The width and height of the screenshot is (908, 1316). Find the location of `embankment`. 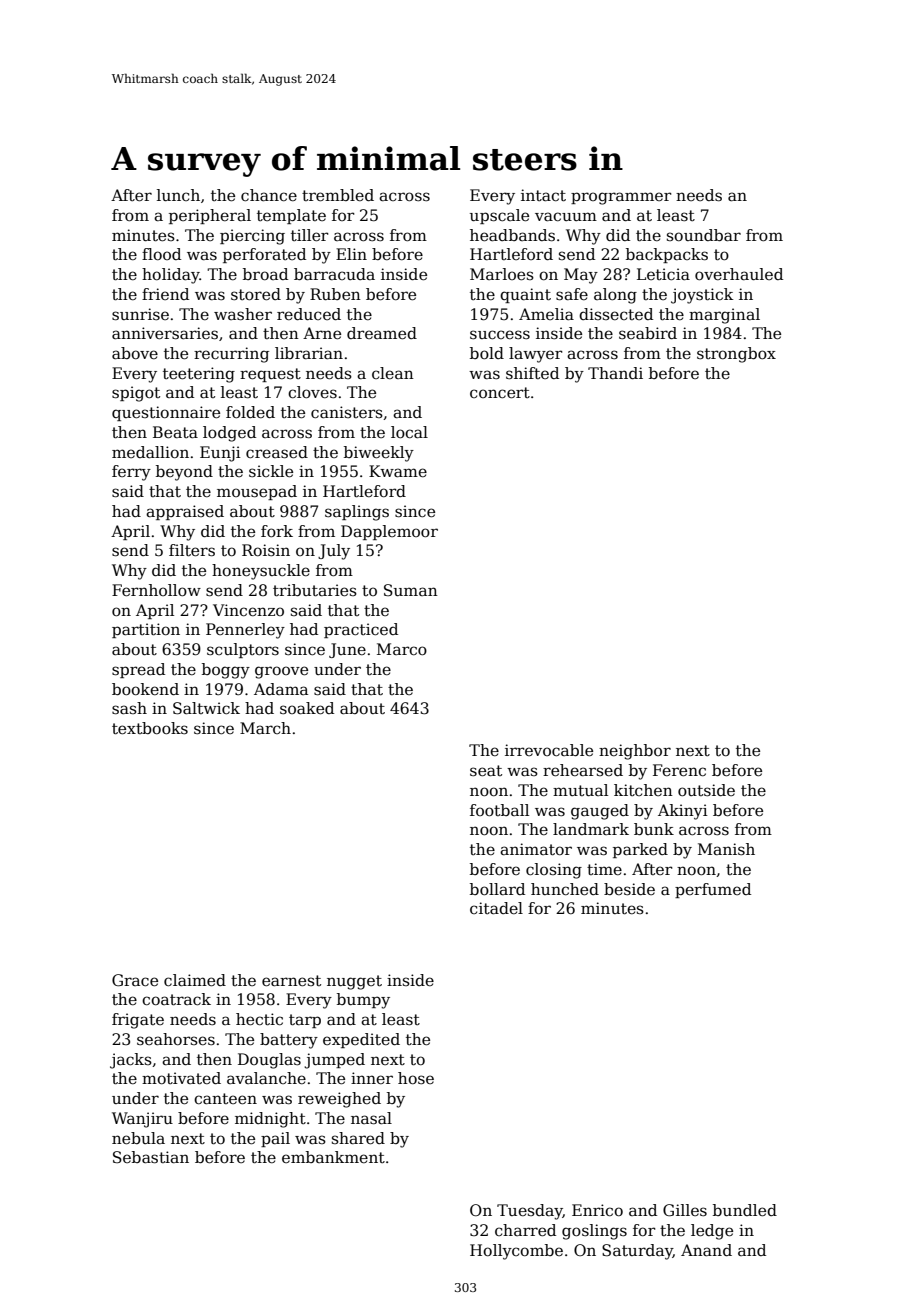

embankment is located at coordinates (333, 1157).
